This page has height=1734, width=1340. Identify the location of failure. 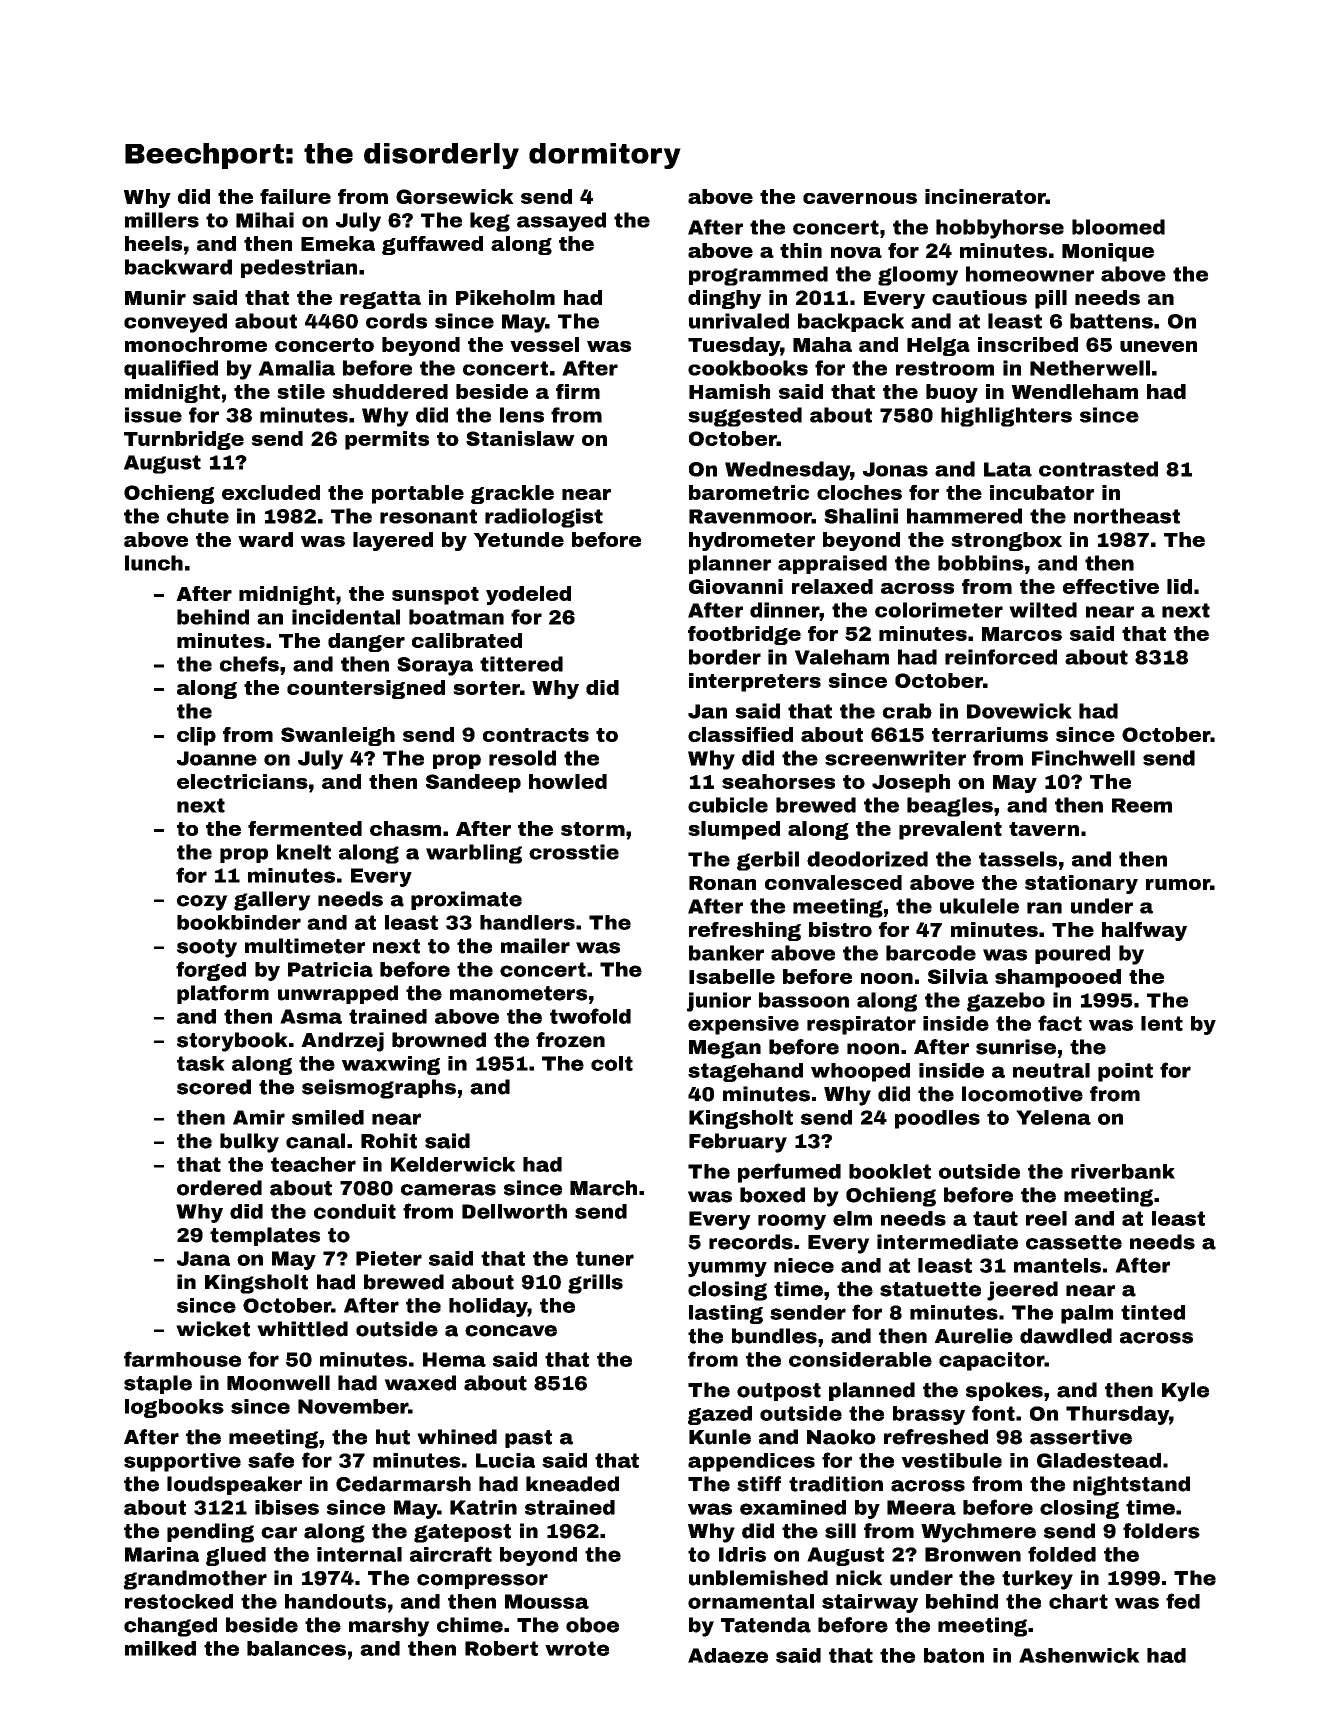
(295, 196).
